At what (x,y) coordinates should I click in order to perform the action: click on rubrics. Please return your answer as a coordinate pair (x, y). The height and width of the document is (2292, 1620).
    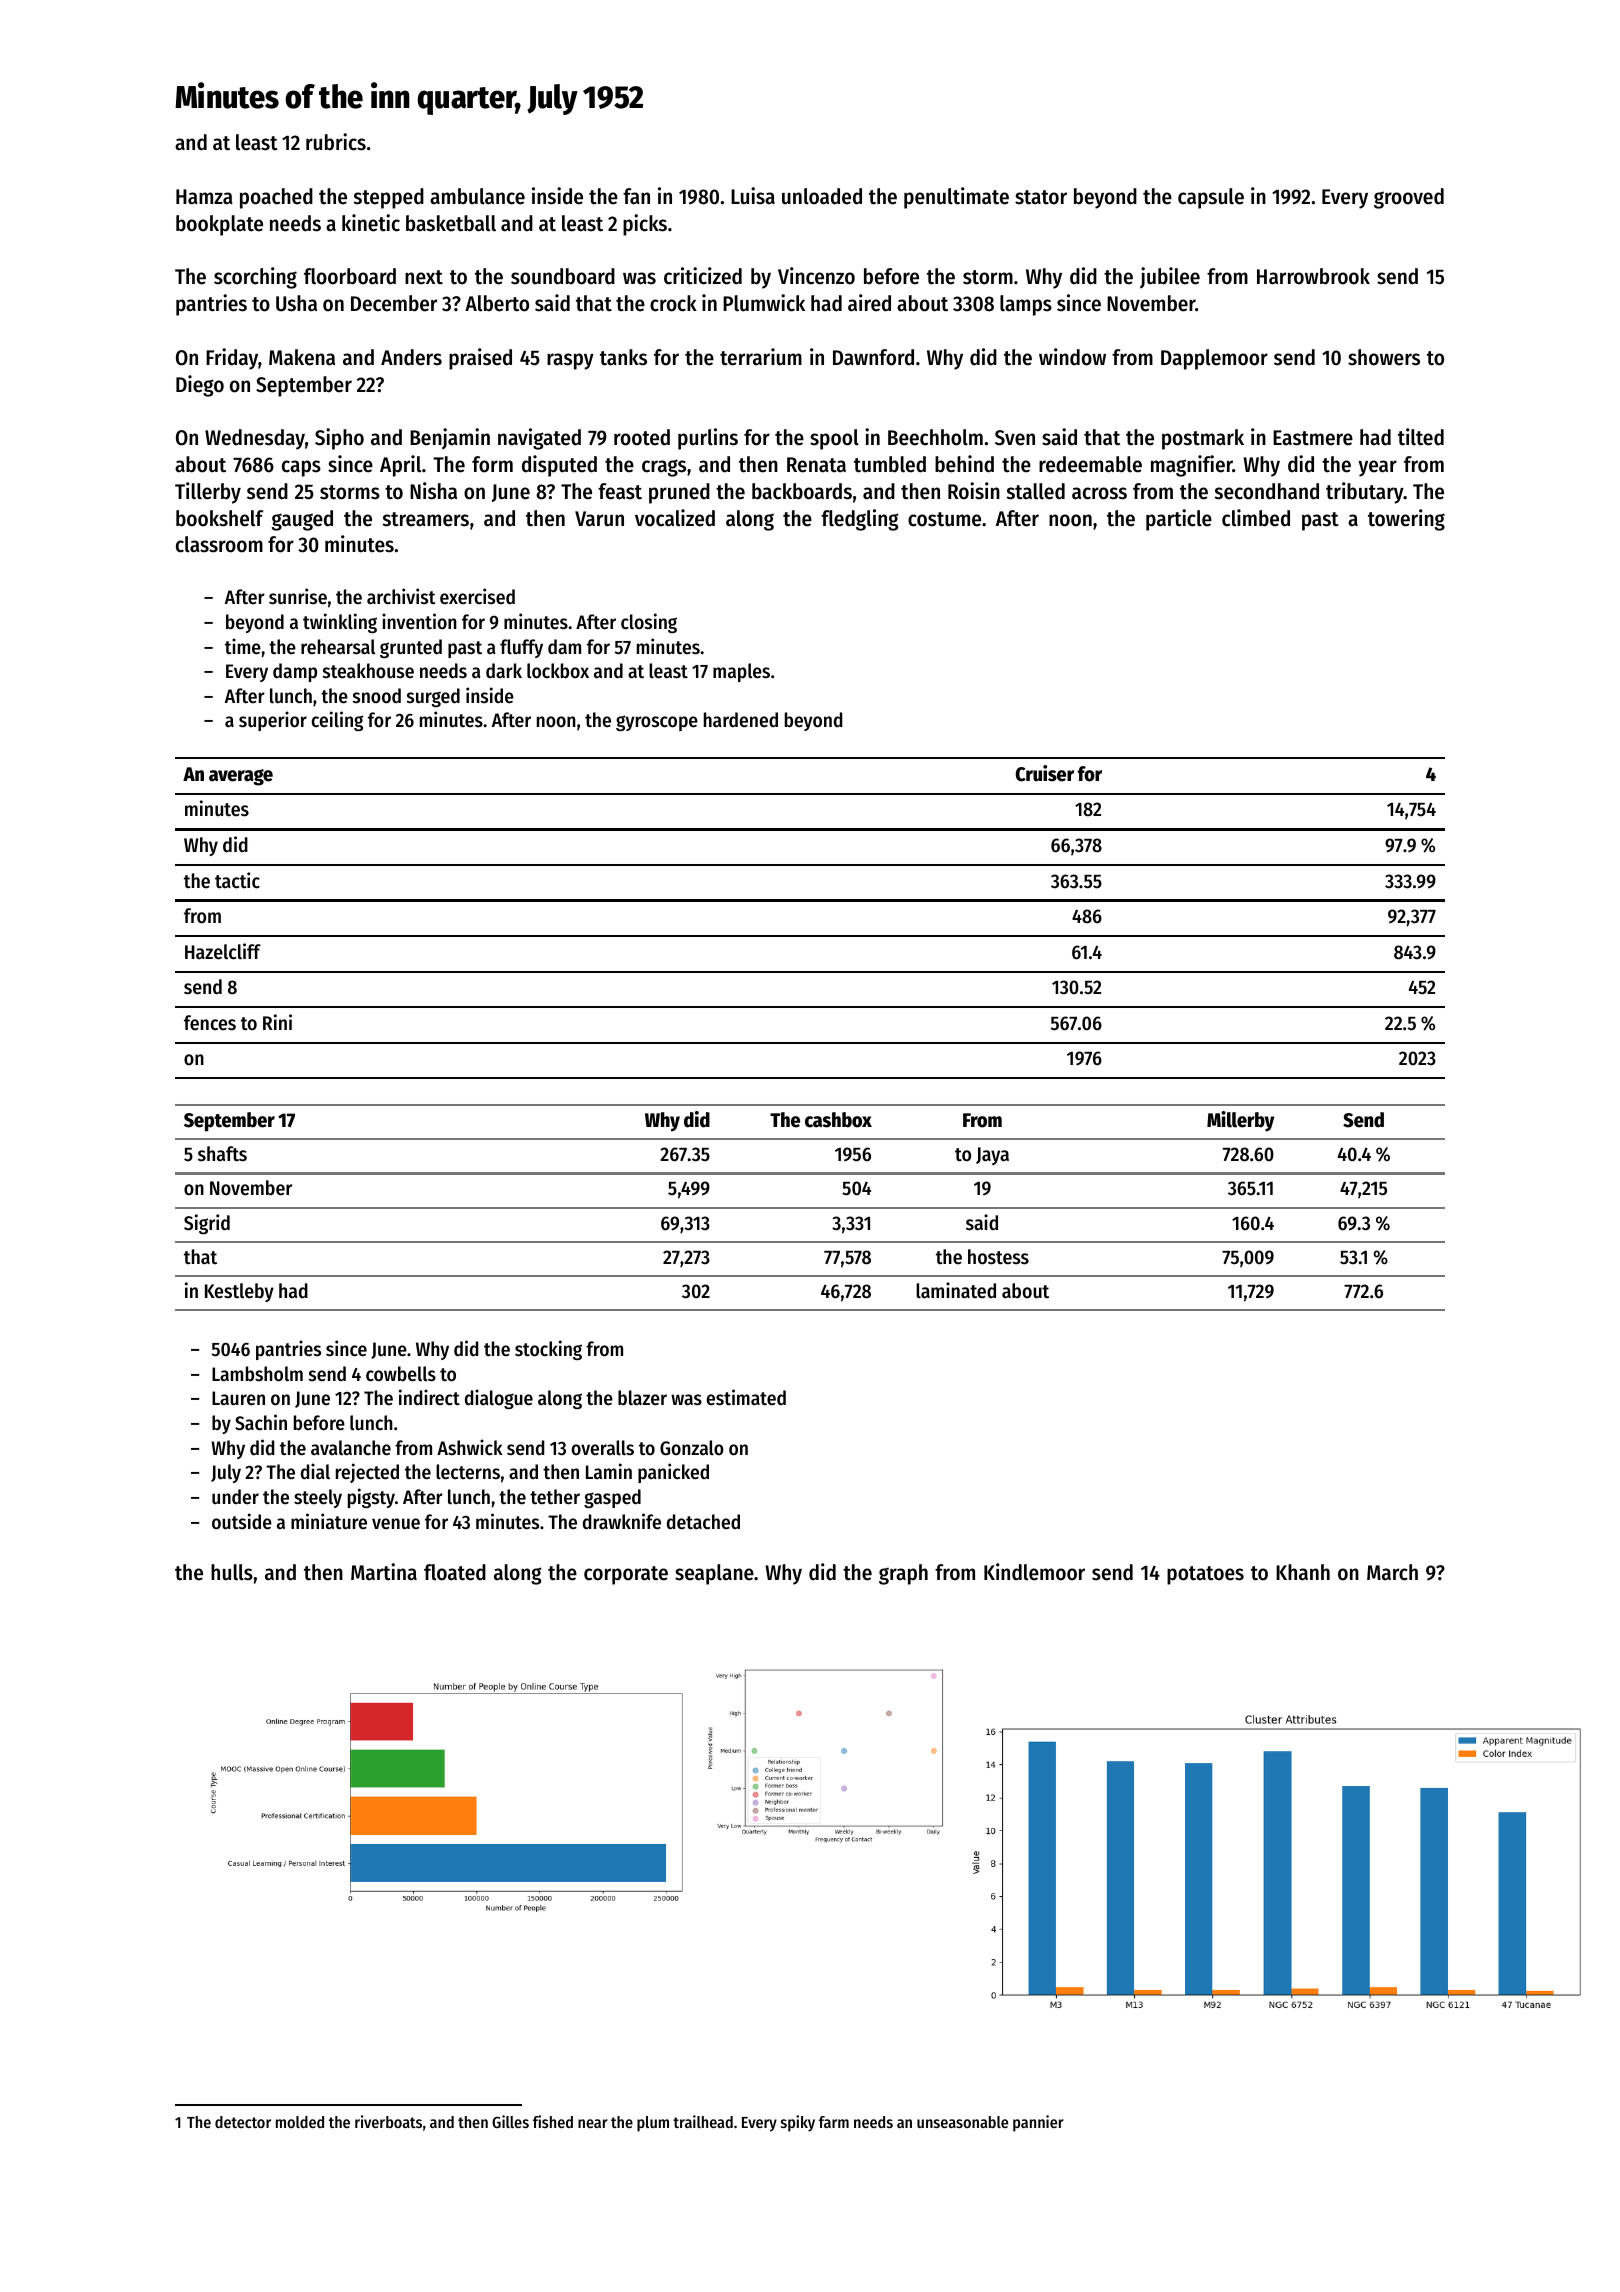
    Looking at the image, I should click on (336, 142).
